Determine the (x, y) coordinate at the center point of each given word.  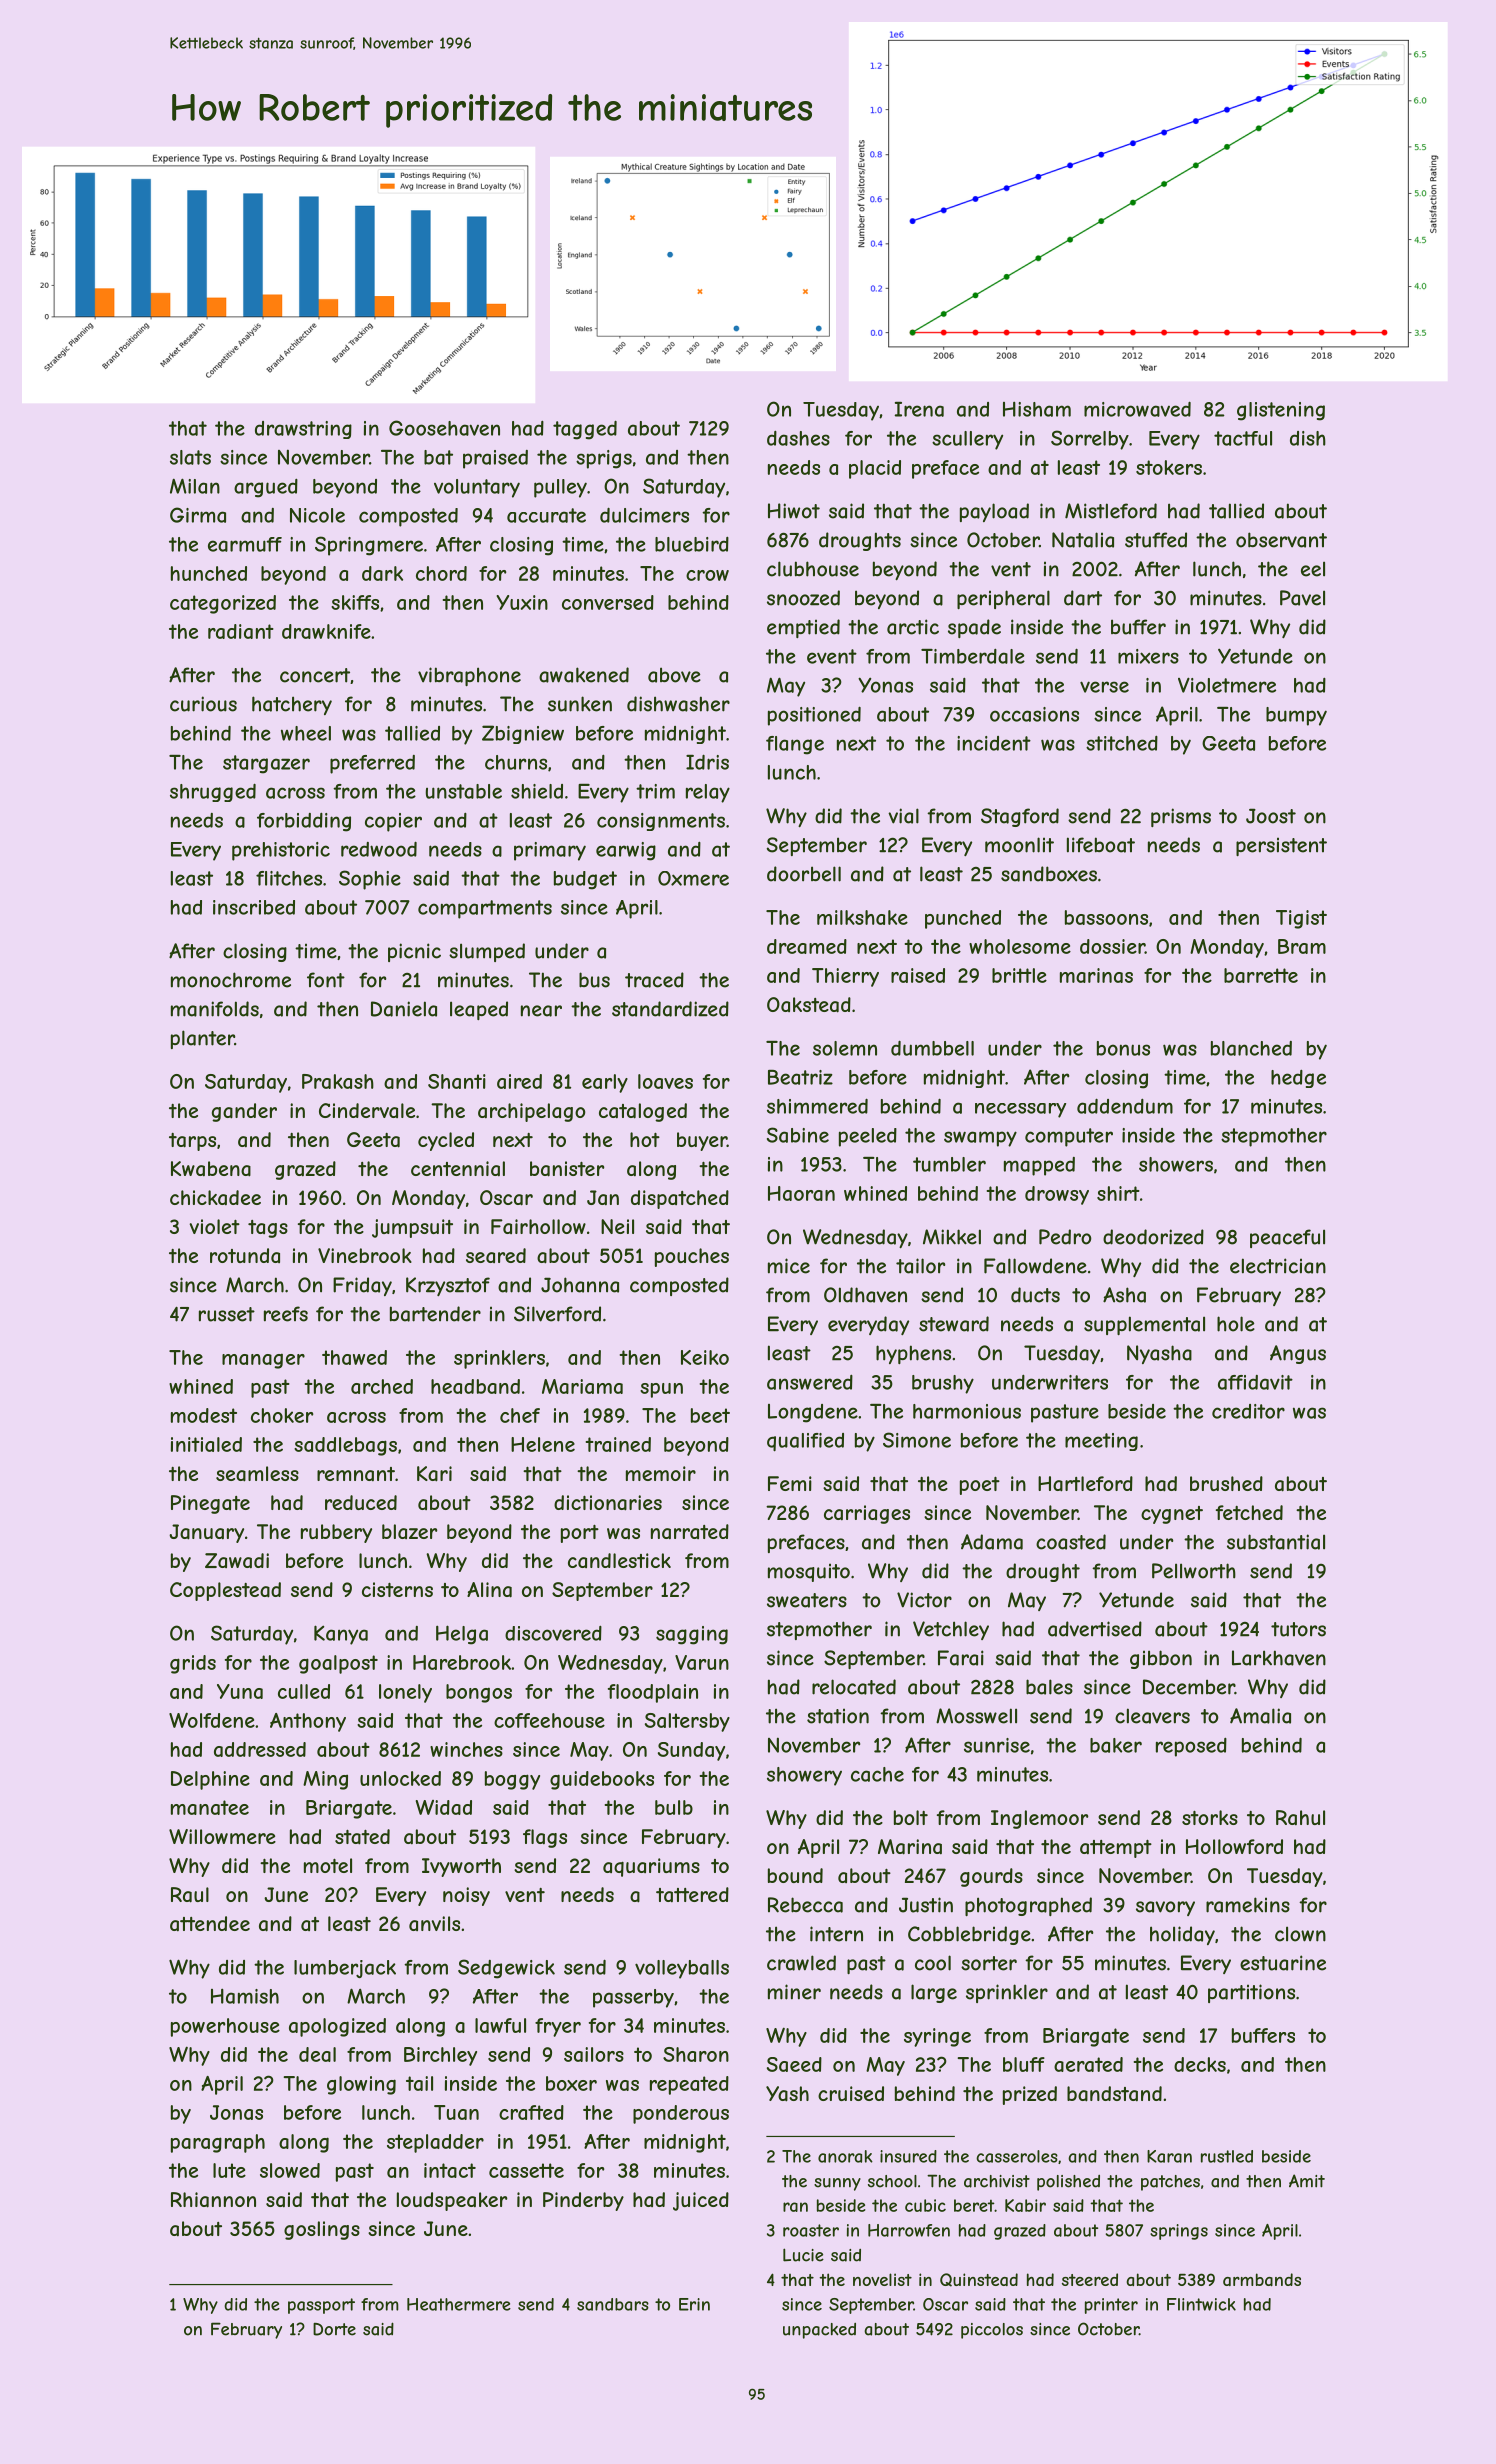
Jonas (236, 2112)
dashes (798, 438)
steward (954, 1324)
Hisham (1037, 409)
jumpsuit (412, 1228)
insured (908, 2156)
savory (1165, 1908)
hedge (1298, 1079)
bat (438, 457)
